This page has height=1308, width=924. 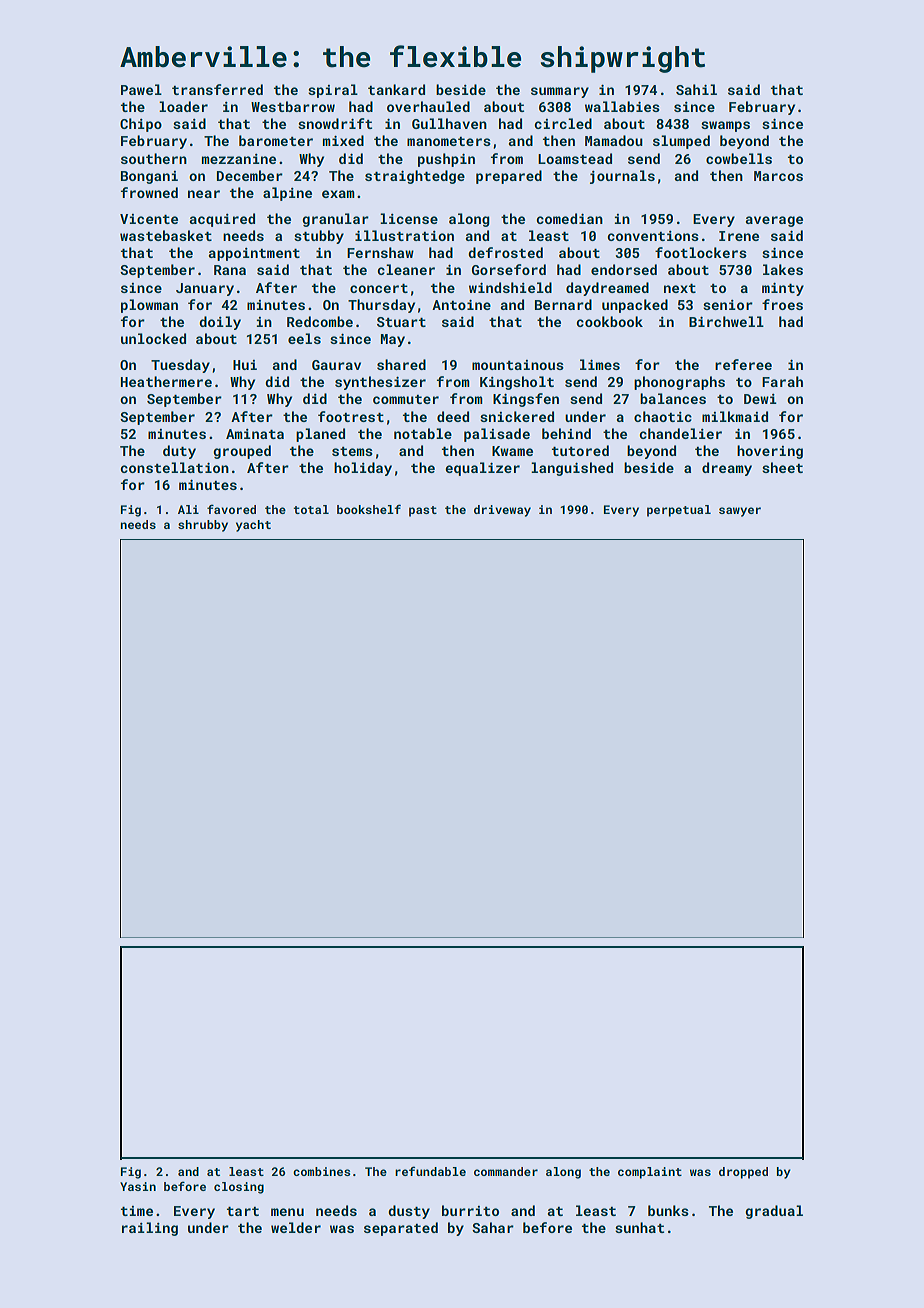 What do you see at coordinates (650, 1173) in the page?
I see `complaint` at bounding box center [650, 1173].
